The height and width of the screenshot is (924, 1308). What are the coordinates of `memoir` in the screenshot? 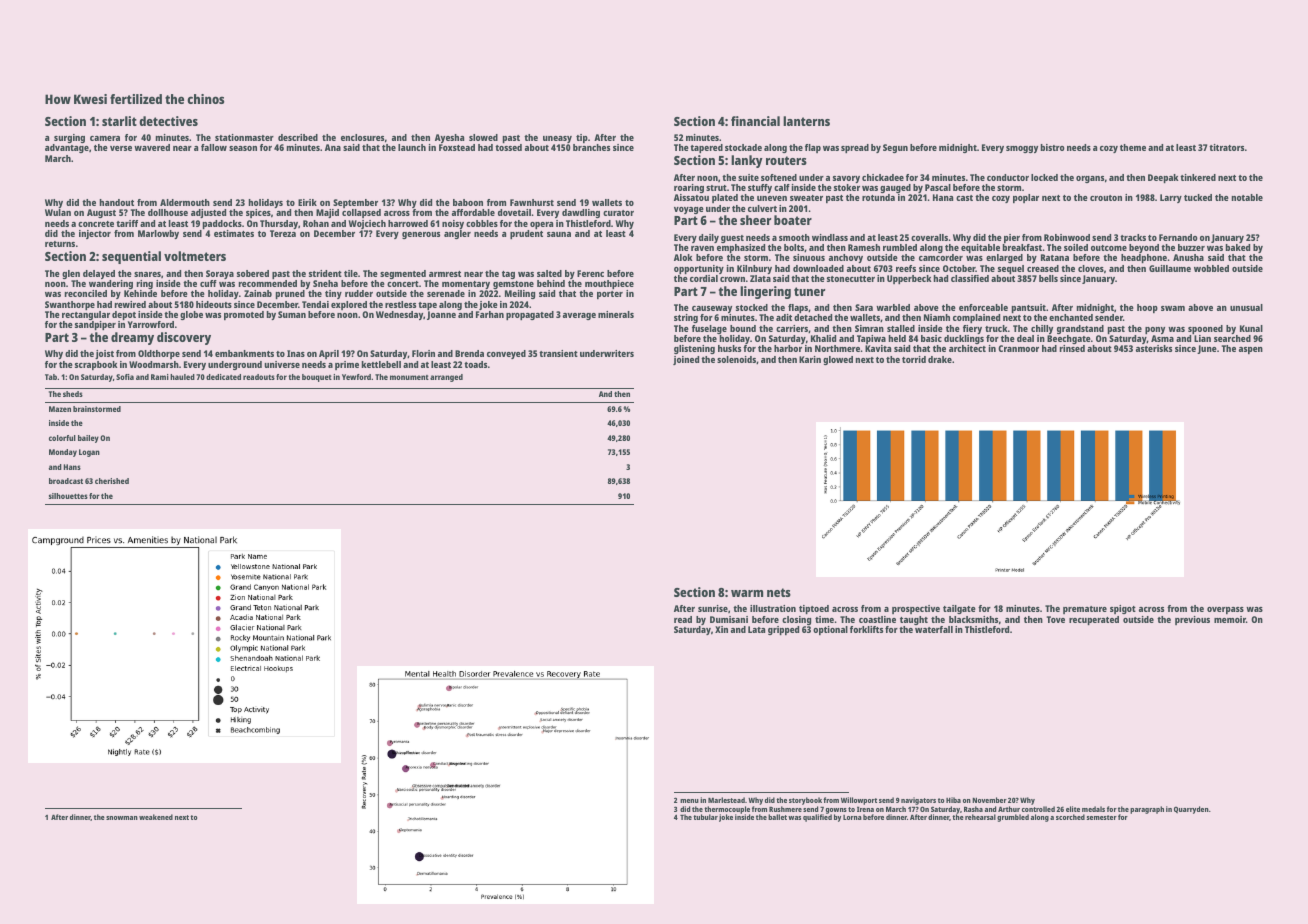 It's located at (1230, 619).
